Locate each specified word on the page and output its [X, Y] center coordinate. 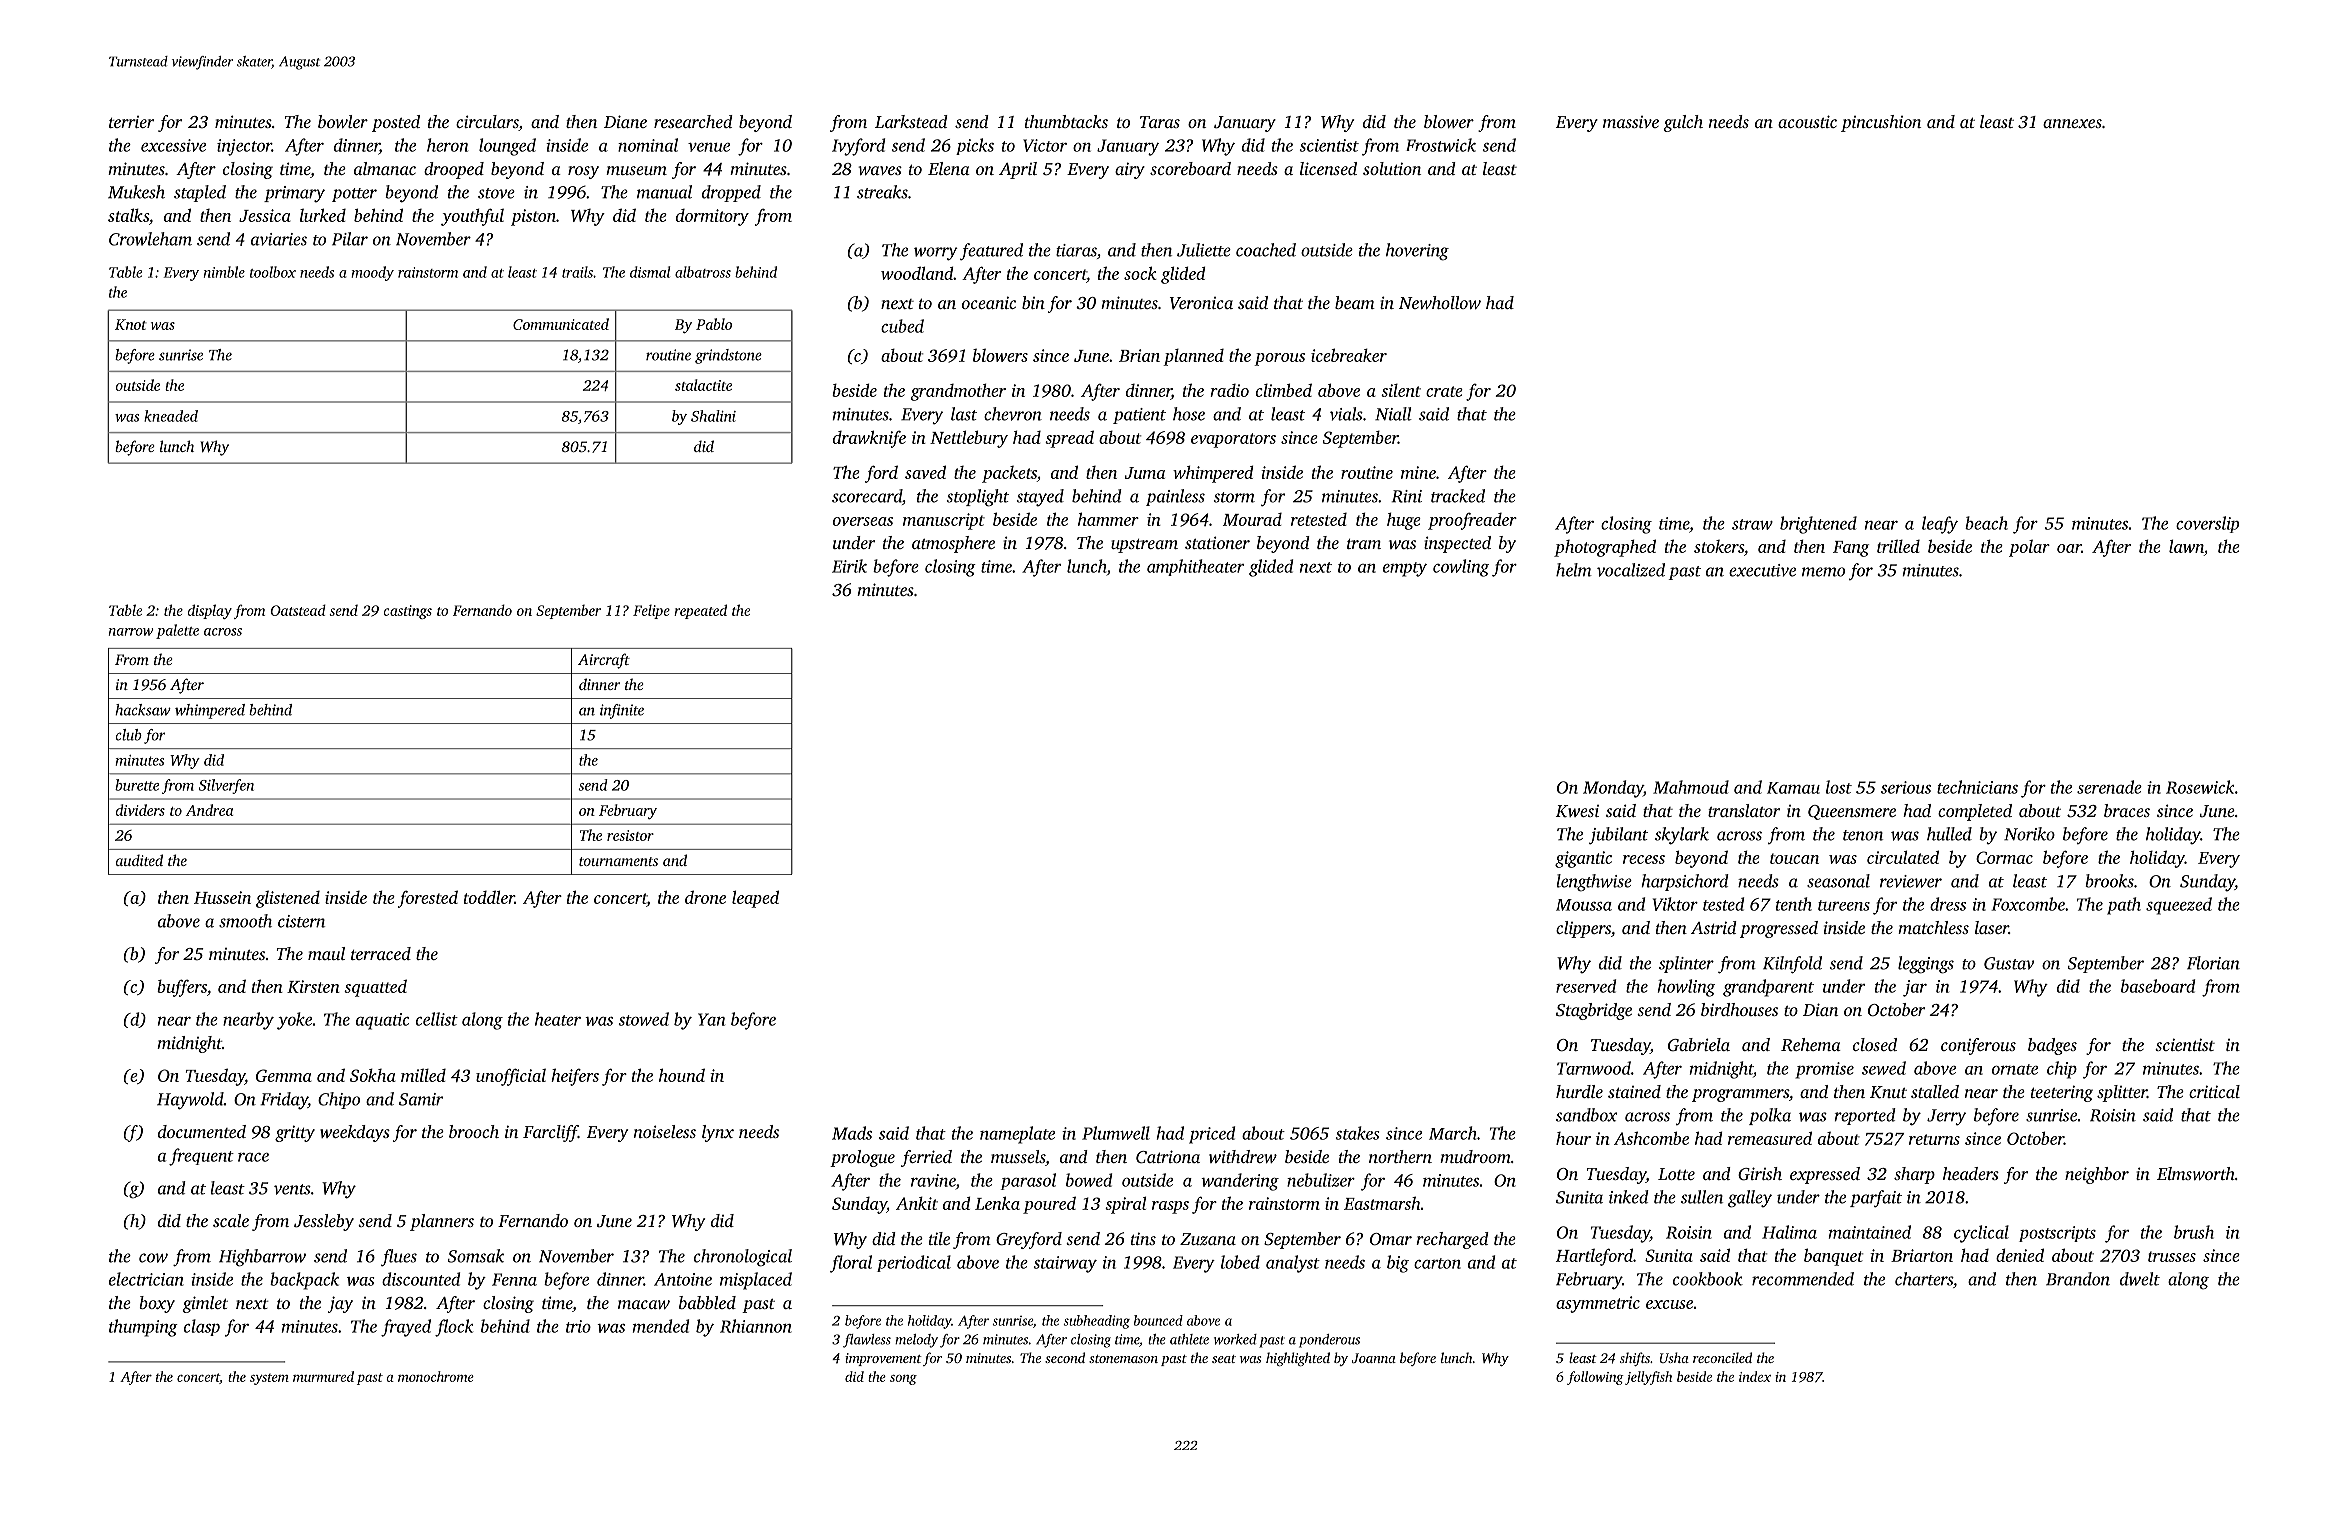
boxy [157, 1304]
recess [1644, 859]
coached [1266, 250]
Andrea [209, 810]
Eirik [849, 566]
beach [1986, 523]
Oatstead [298, 610]
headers [1971, 1173]
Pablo [714, 324]
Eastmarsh [1382, 1203]
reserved [1586, 986]
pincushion [1881, 123]
